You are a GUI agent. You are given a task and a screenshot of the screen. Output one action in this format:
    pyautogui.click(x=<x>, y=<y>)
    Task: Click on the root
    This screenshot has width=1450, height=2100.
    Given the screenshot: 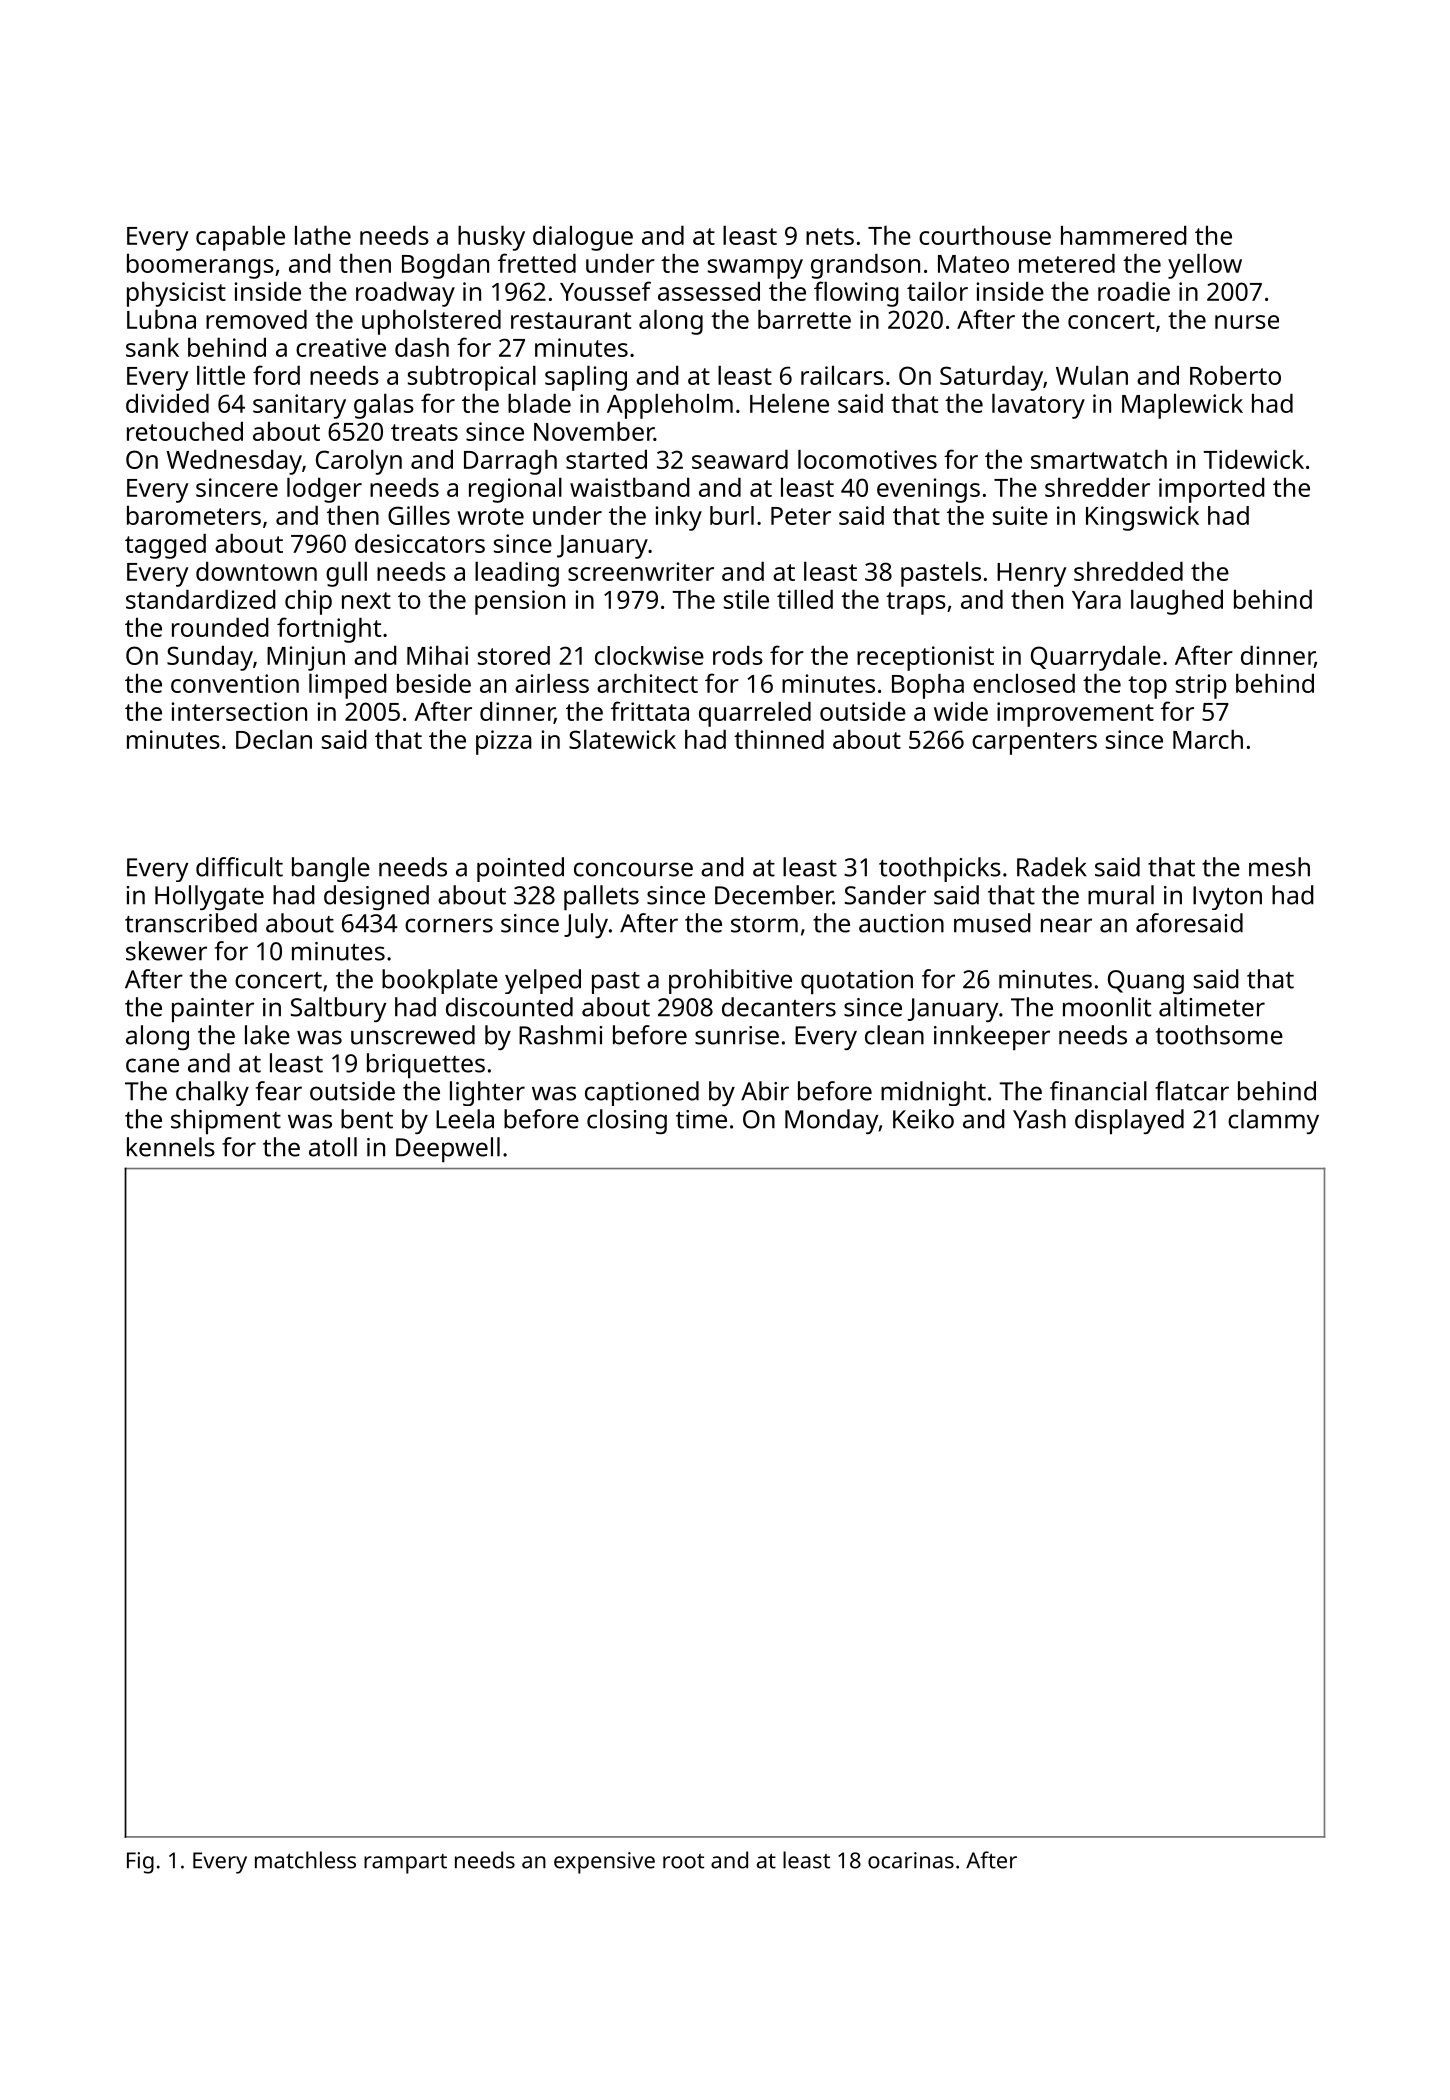 What is the action you would take?
    pyautogui.click(x=683, y=1861)
